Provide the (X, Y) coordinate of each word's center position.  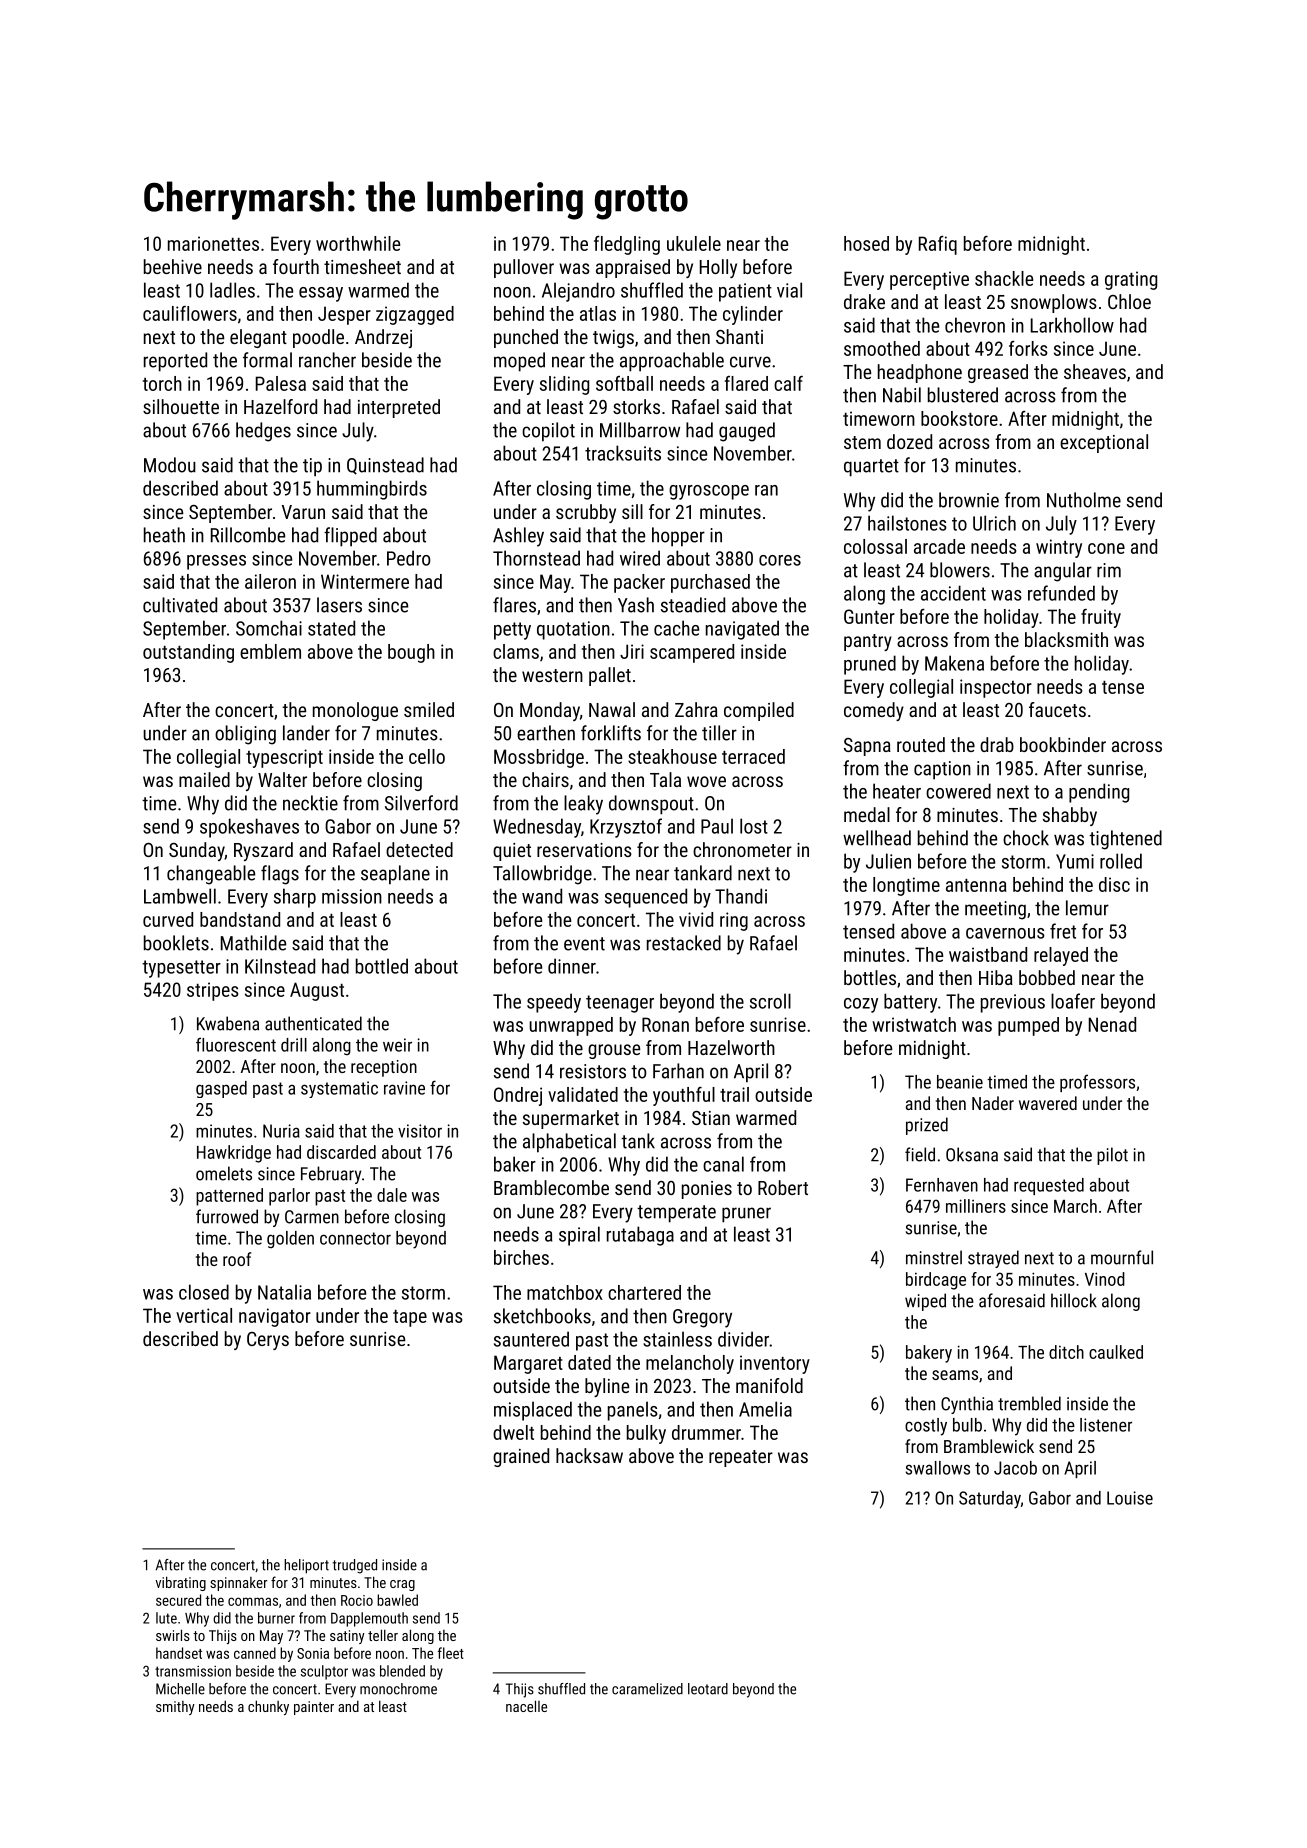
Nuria (281, 1131)
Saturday (990, 1500)
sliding (564, 385)
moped (519, 362)
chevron (975, 325)
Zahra (696, 709)
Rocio (357, 1600)
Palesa (281, 383)
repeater (741, 1458)
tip (312, 467)
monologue (355, 711)
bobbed (1047, 977)
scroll (770, 1001)
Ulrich (994, 523)
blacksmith (1066, 639)
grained (521, 1457)
